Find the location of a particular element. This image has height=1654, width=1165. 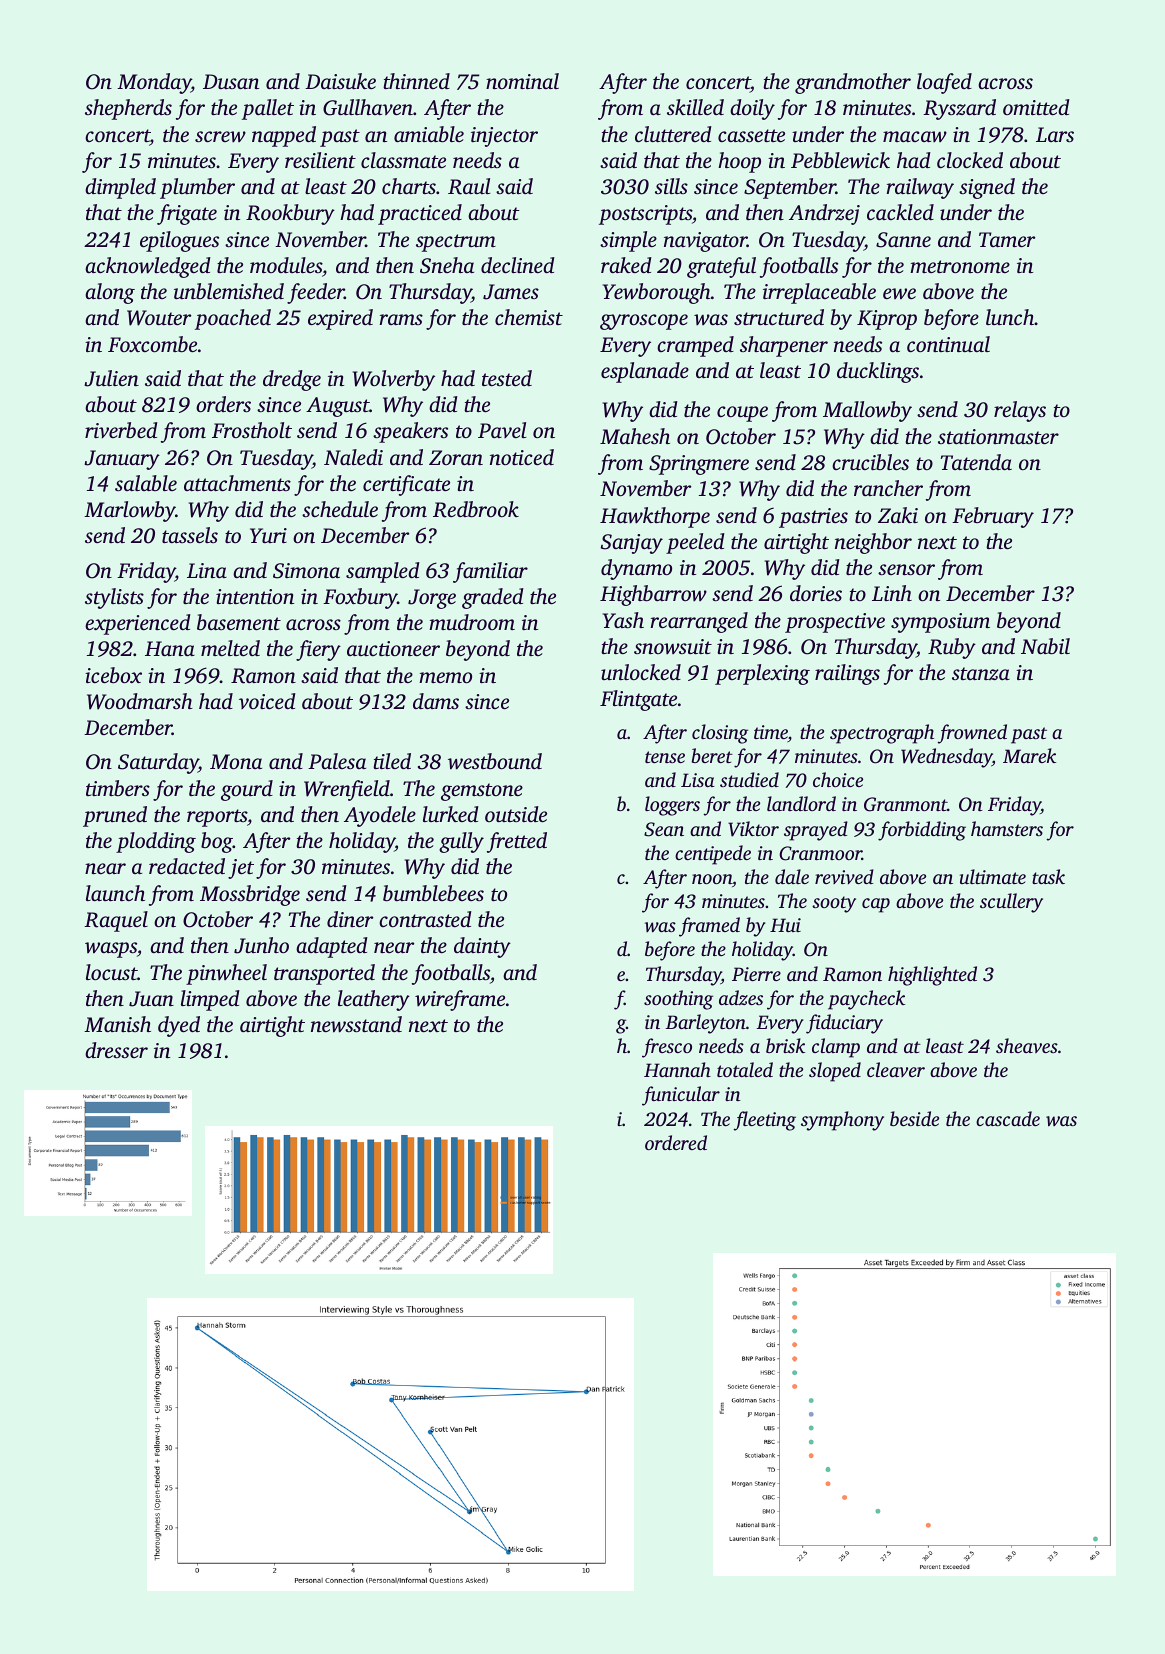

cluttered is located at coordinates (673, 134).
